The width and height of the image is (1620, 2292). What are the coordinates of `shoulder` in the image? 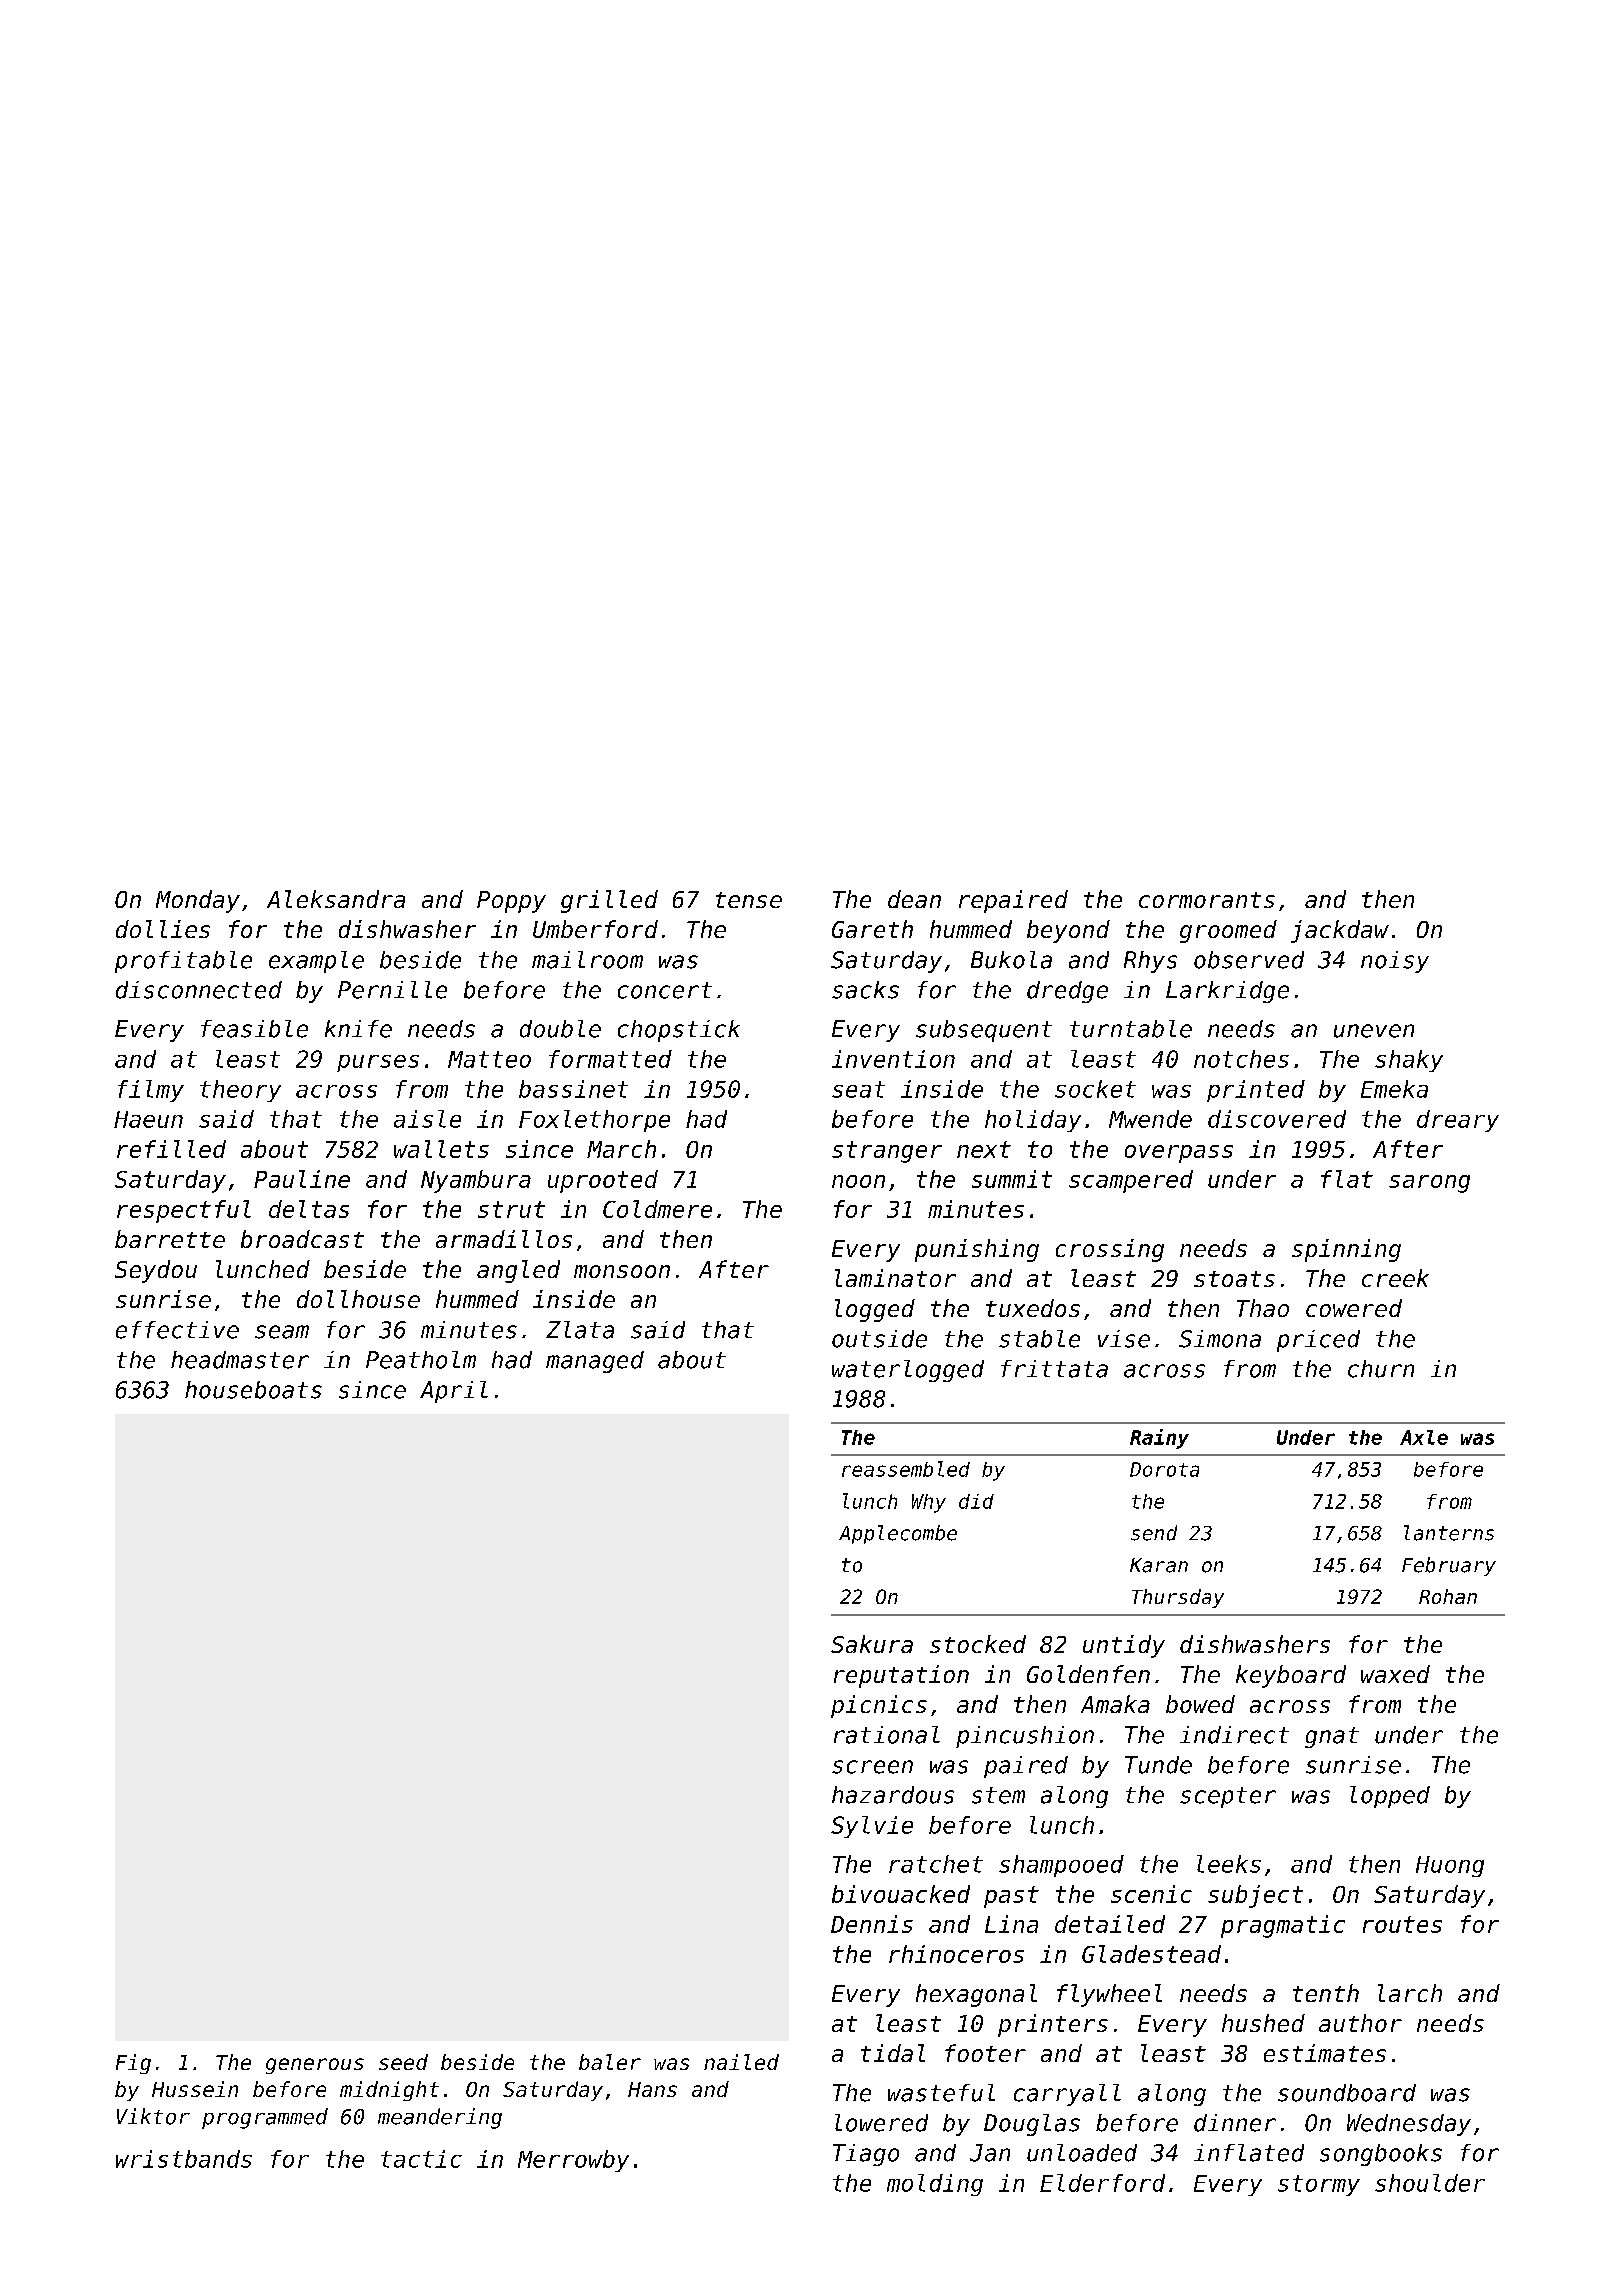 It's located at (1430, 2183).
